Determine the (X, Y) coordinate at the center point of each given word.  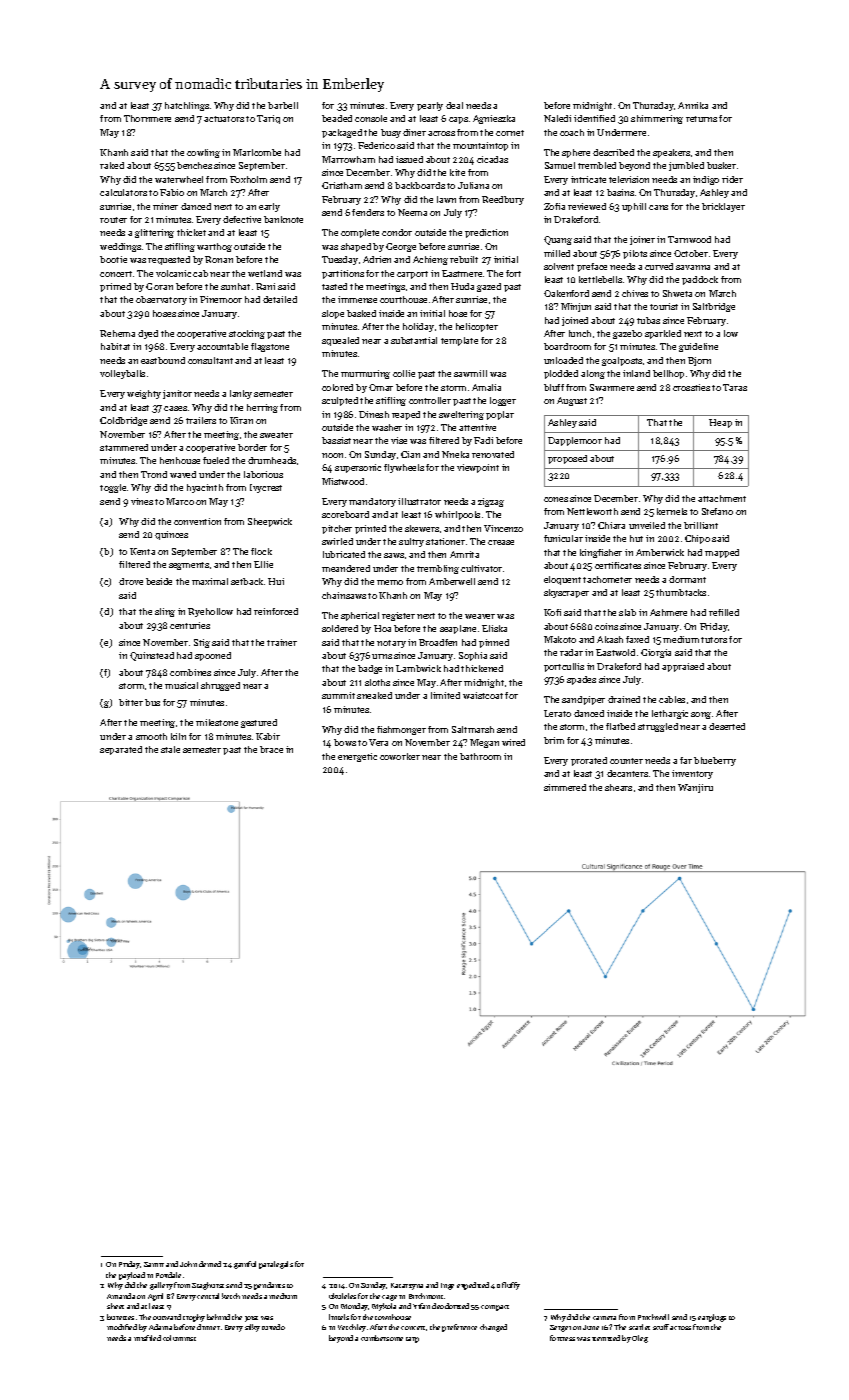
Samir (154, 1264)
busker (721, 165)
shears (618, 787)
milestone (217, 722)
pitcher (337, 529)
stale (170, 749)
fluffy (511, 1286)
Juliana (473, 185)
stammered (124, 447)
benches (194, 165)
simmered (565, 787)
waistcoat (483, 695)
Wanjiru (695, 788)
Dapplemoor (575, 441)
